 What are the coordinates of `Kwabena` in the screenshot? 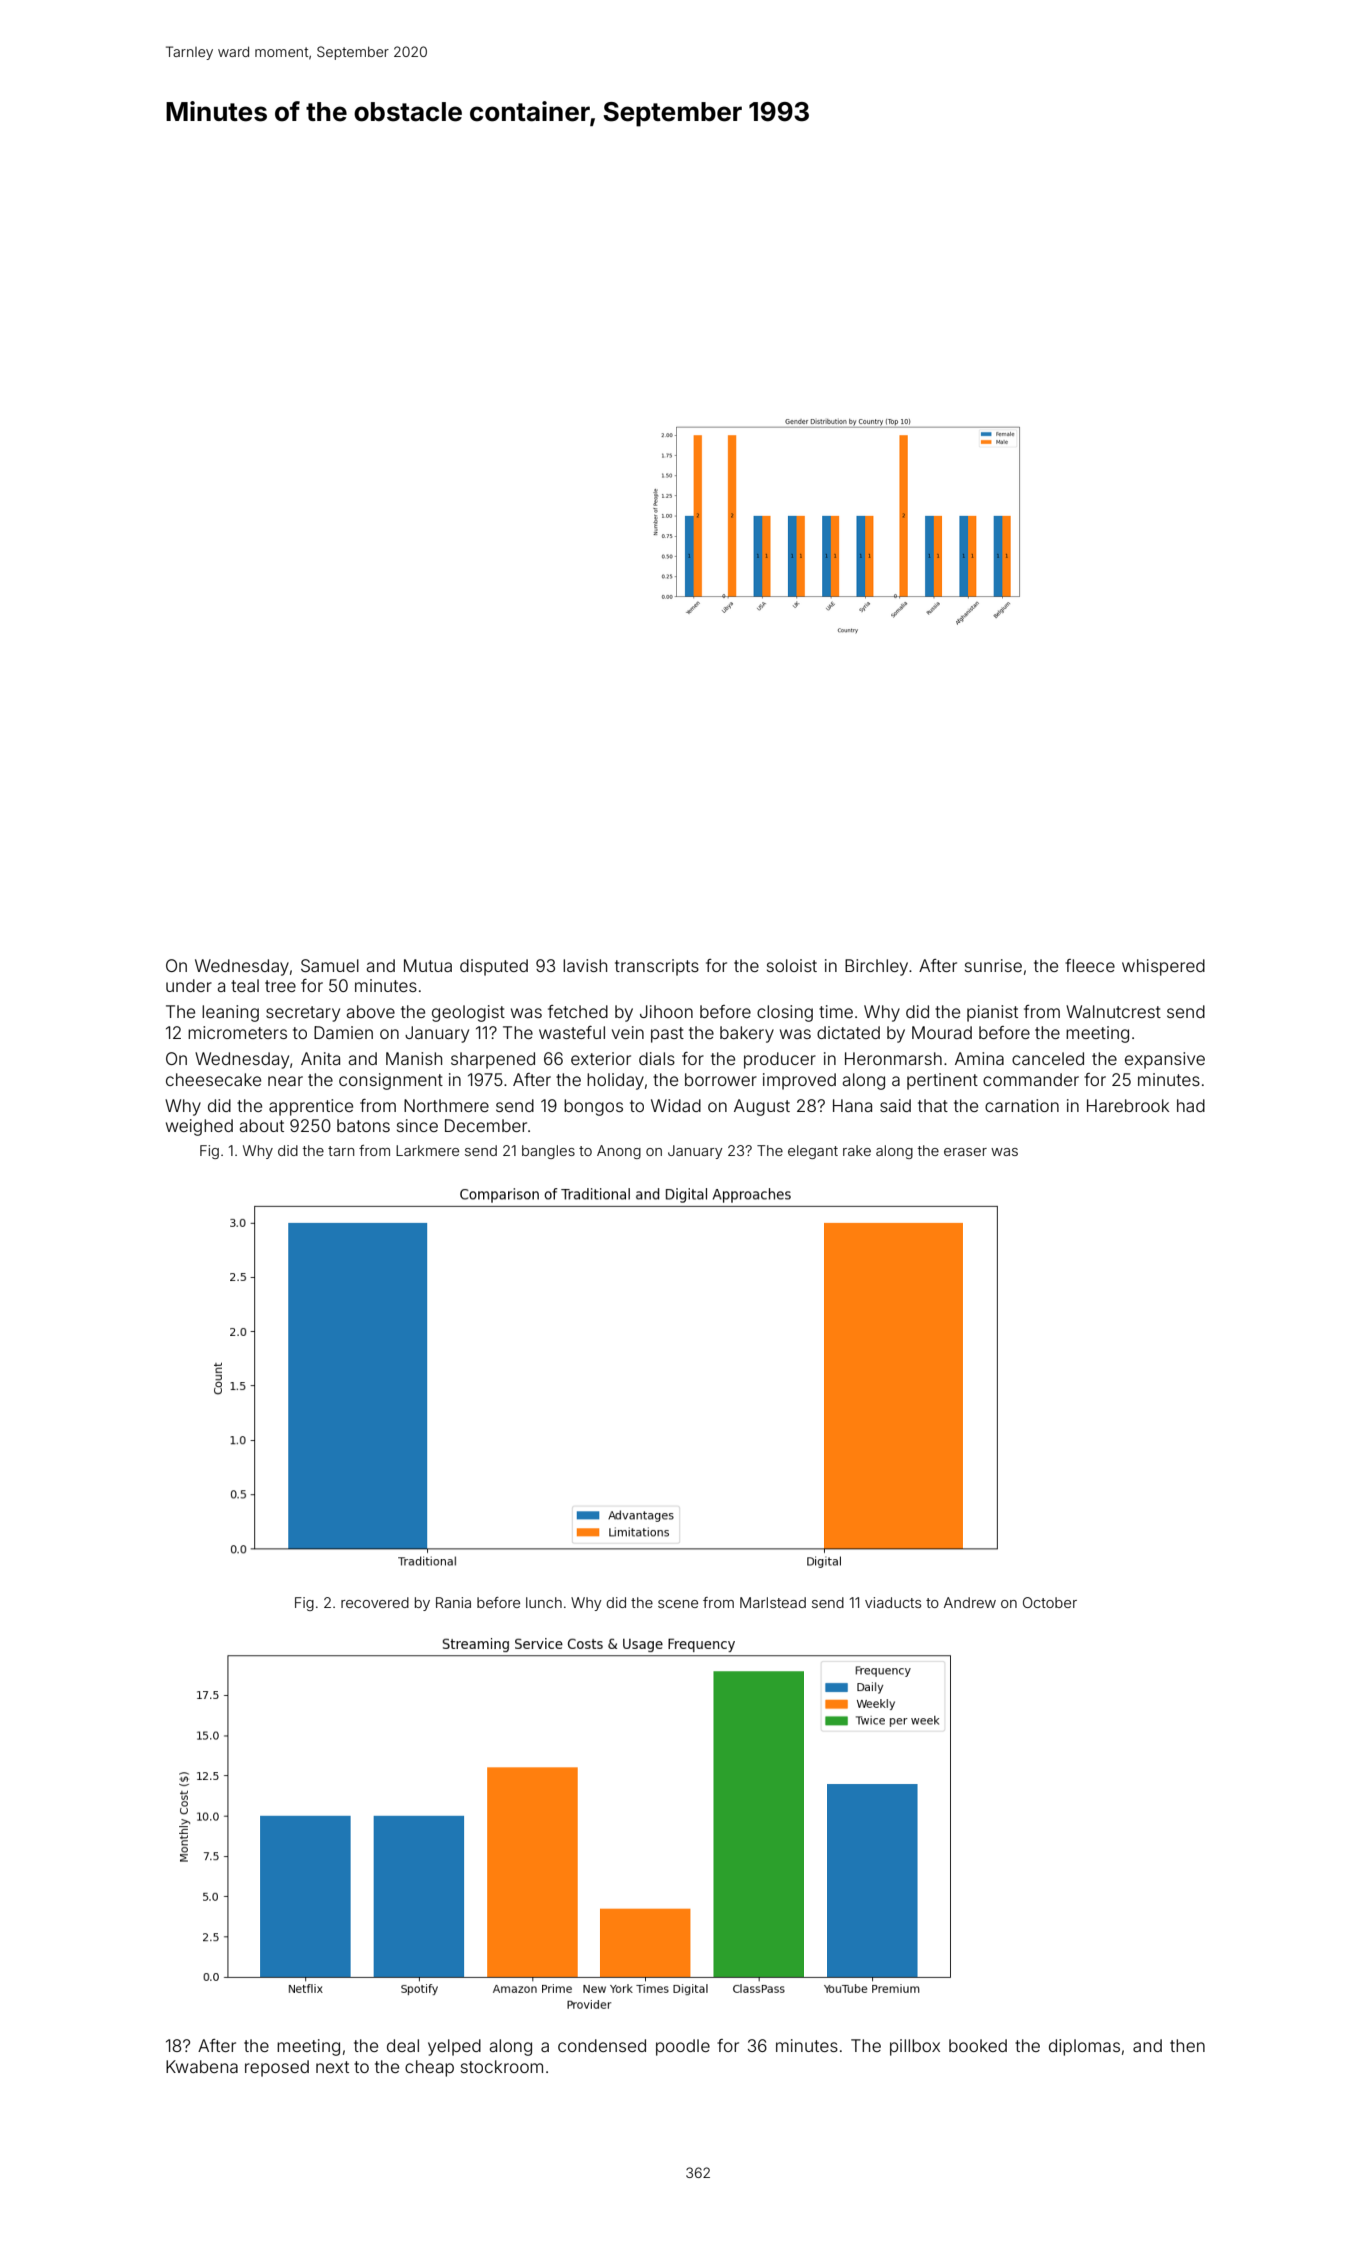 It's located at (202, 2066).
